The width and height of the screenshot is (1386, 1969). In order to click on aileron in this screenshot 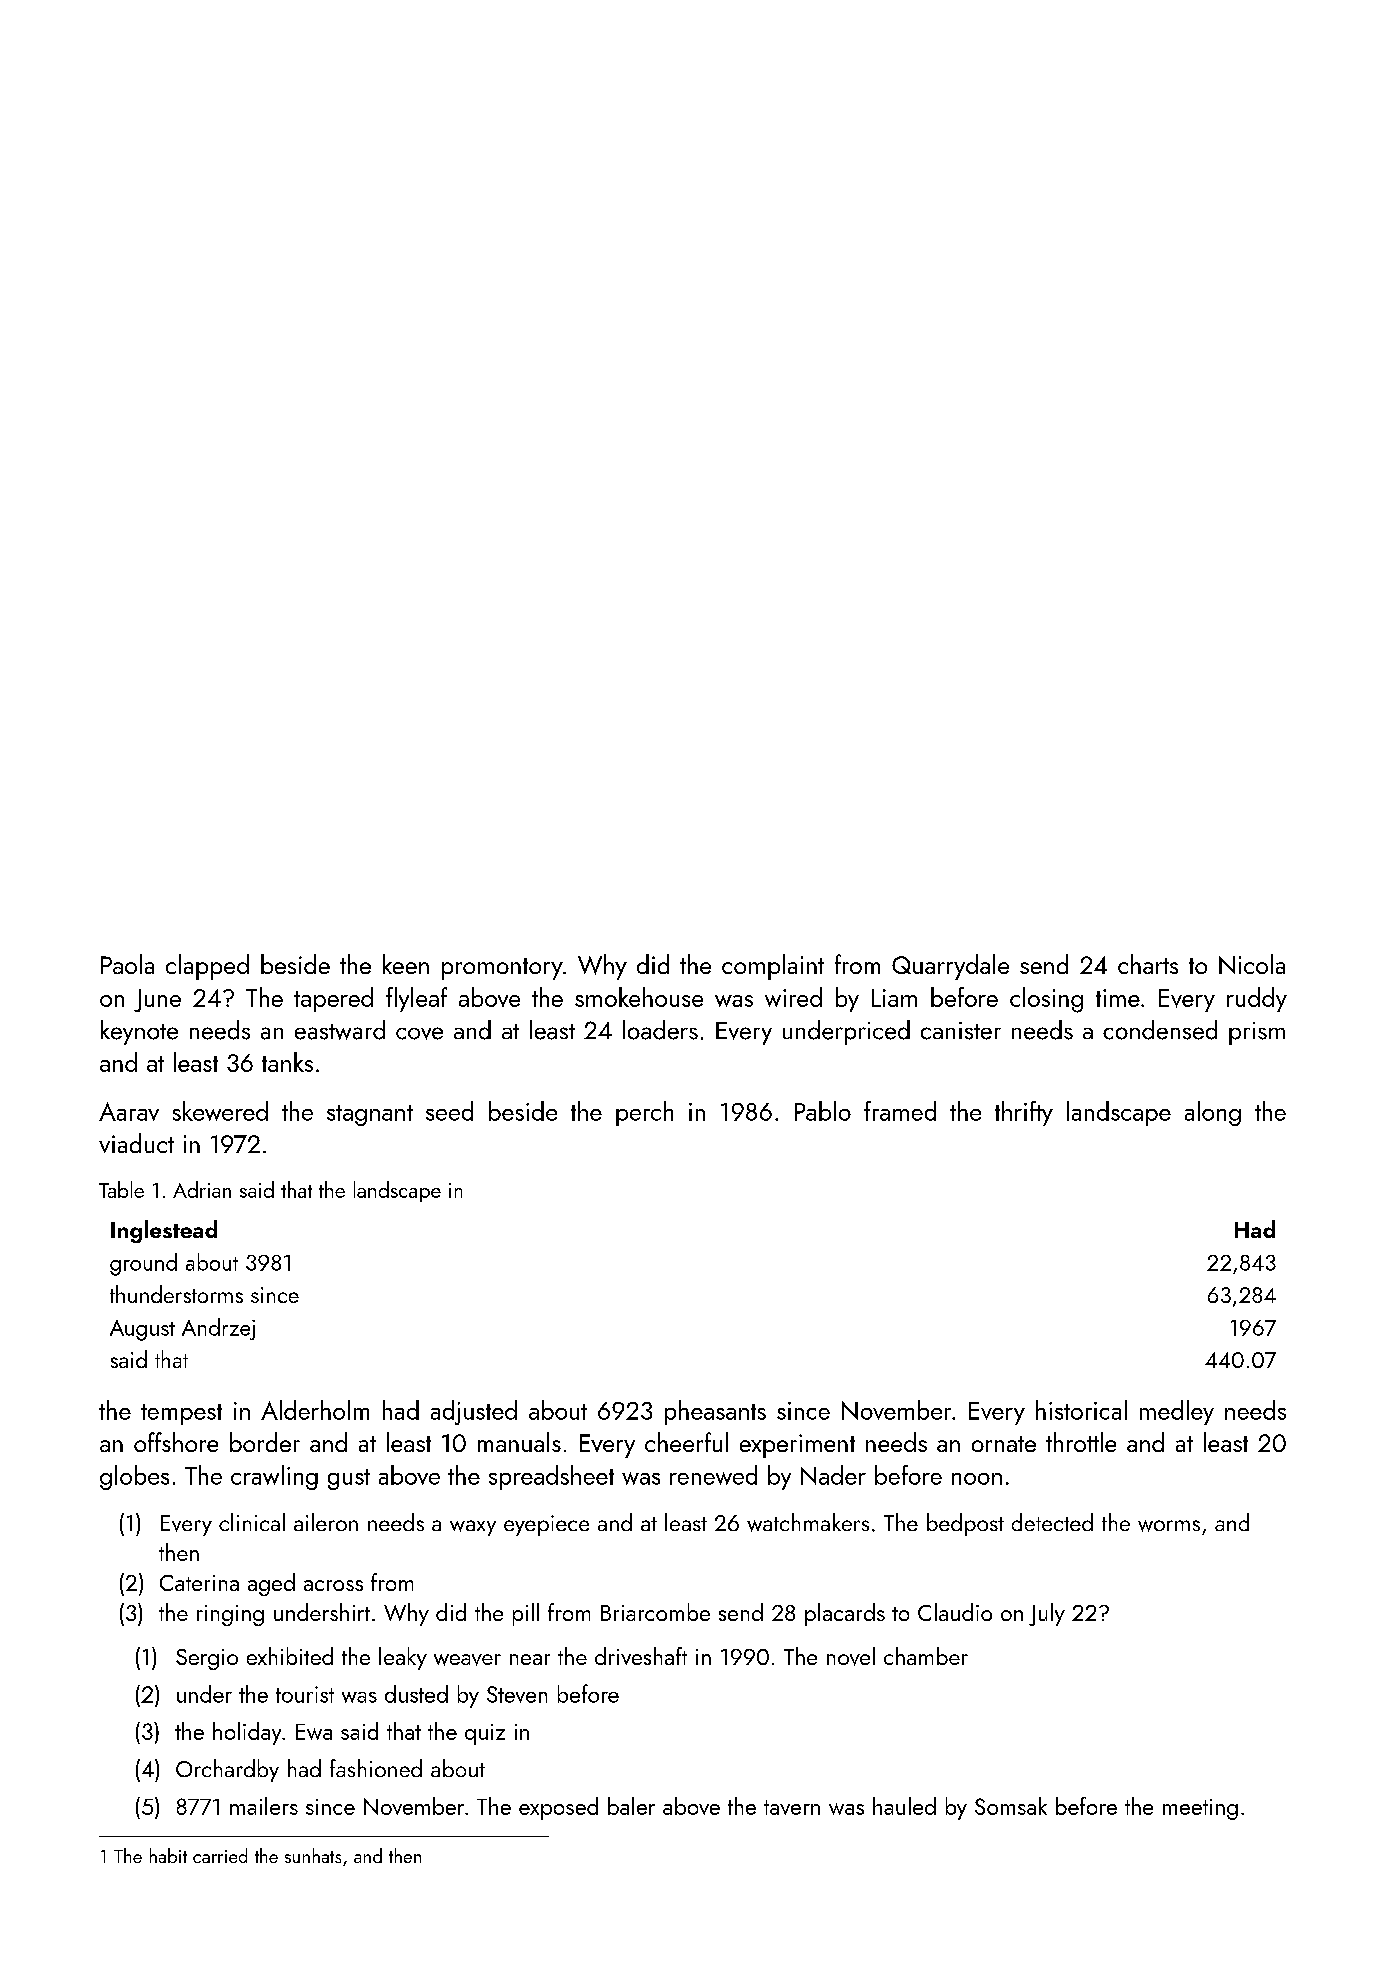, I will do `click(326, 1522)`.
